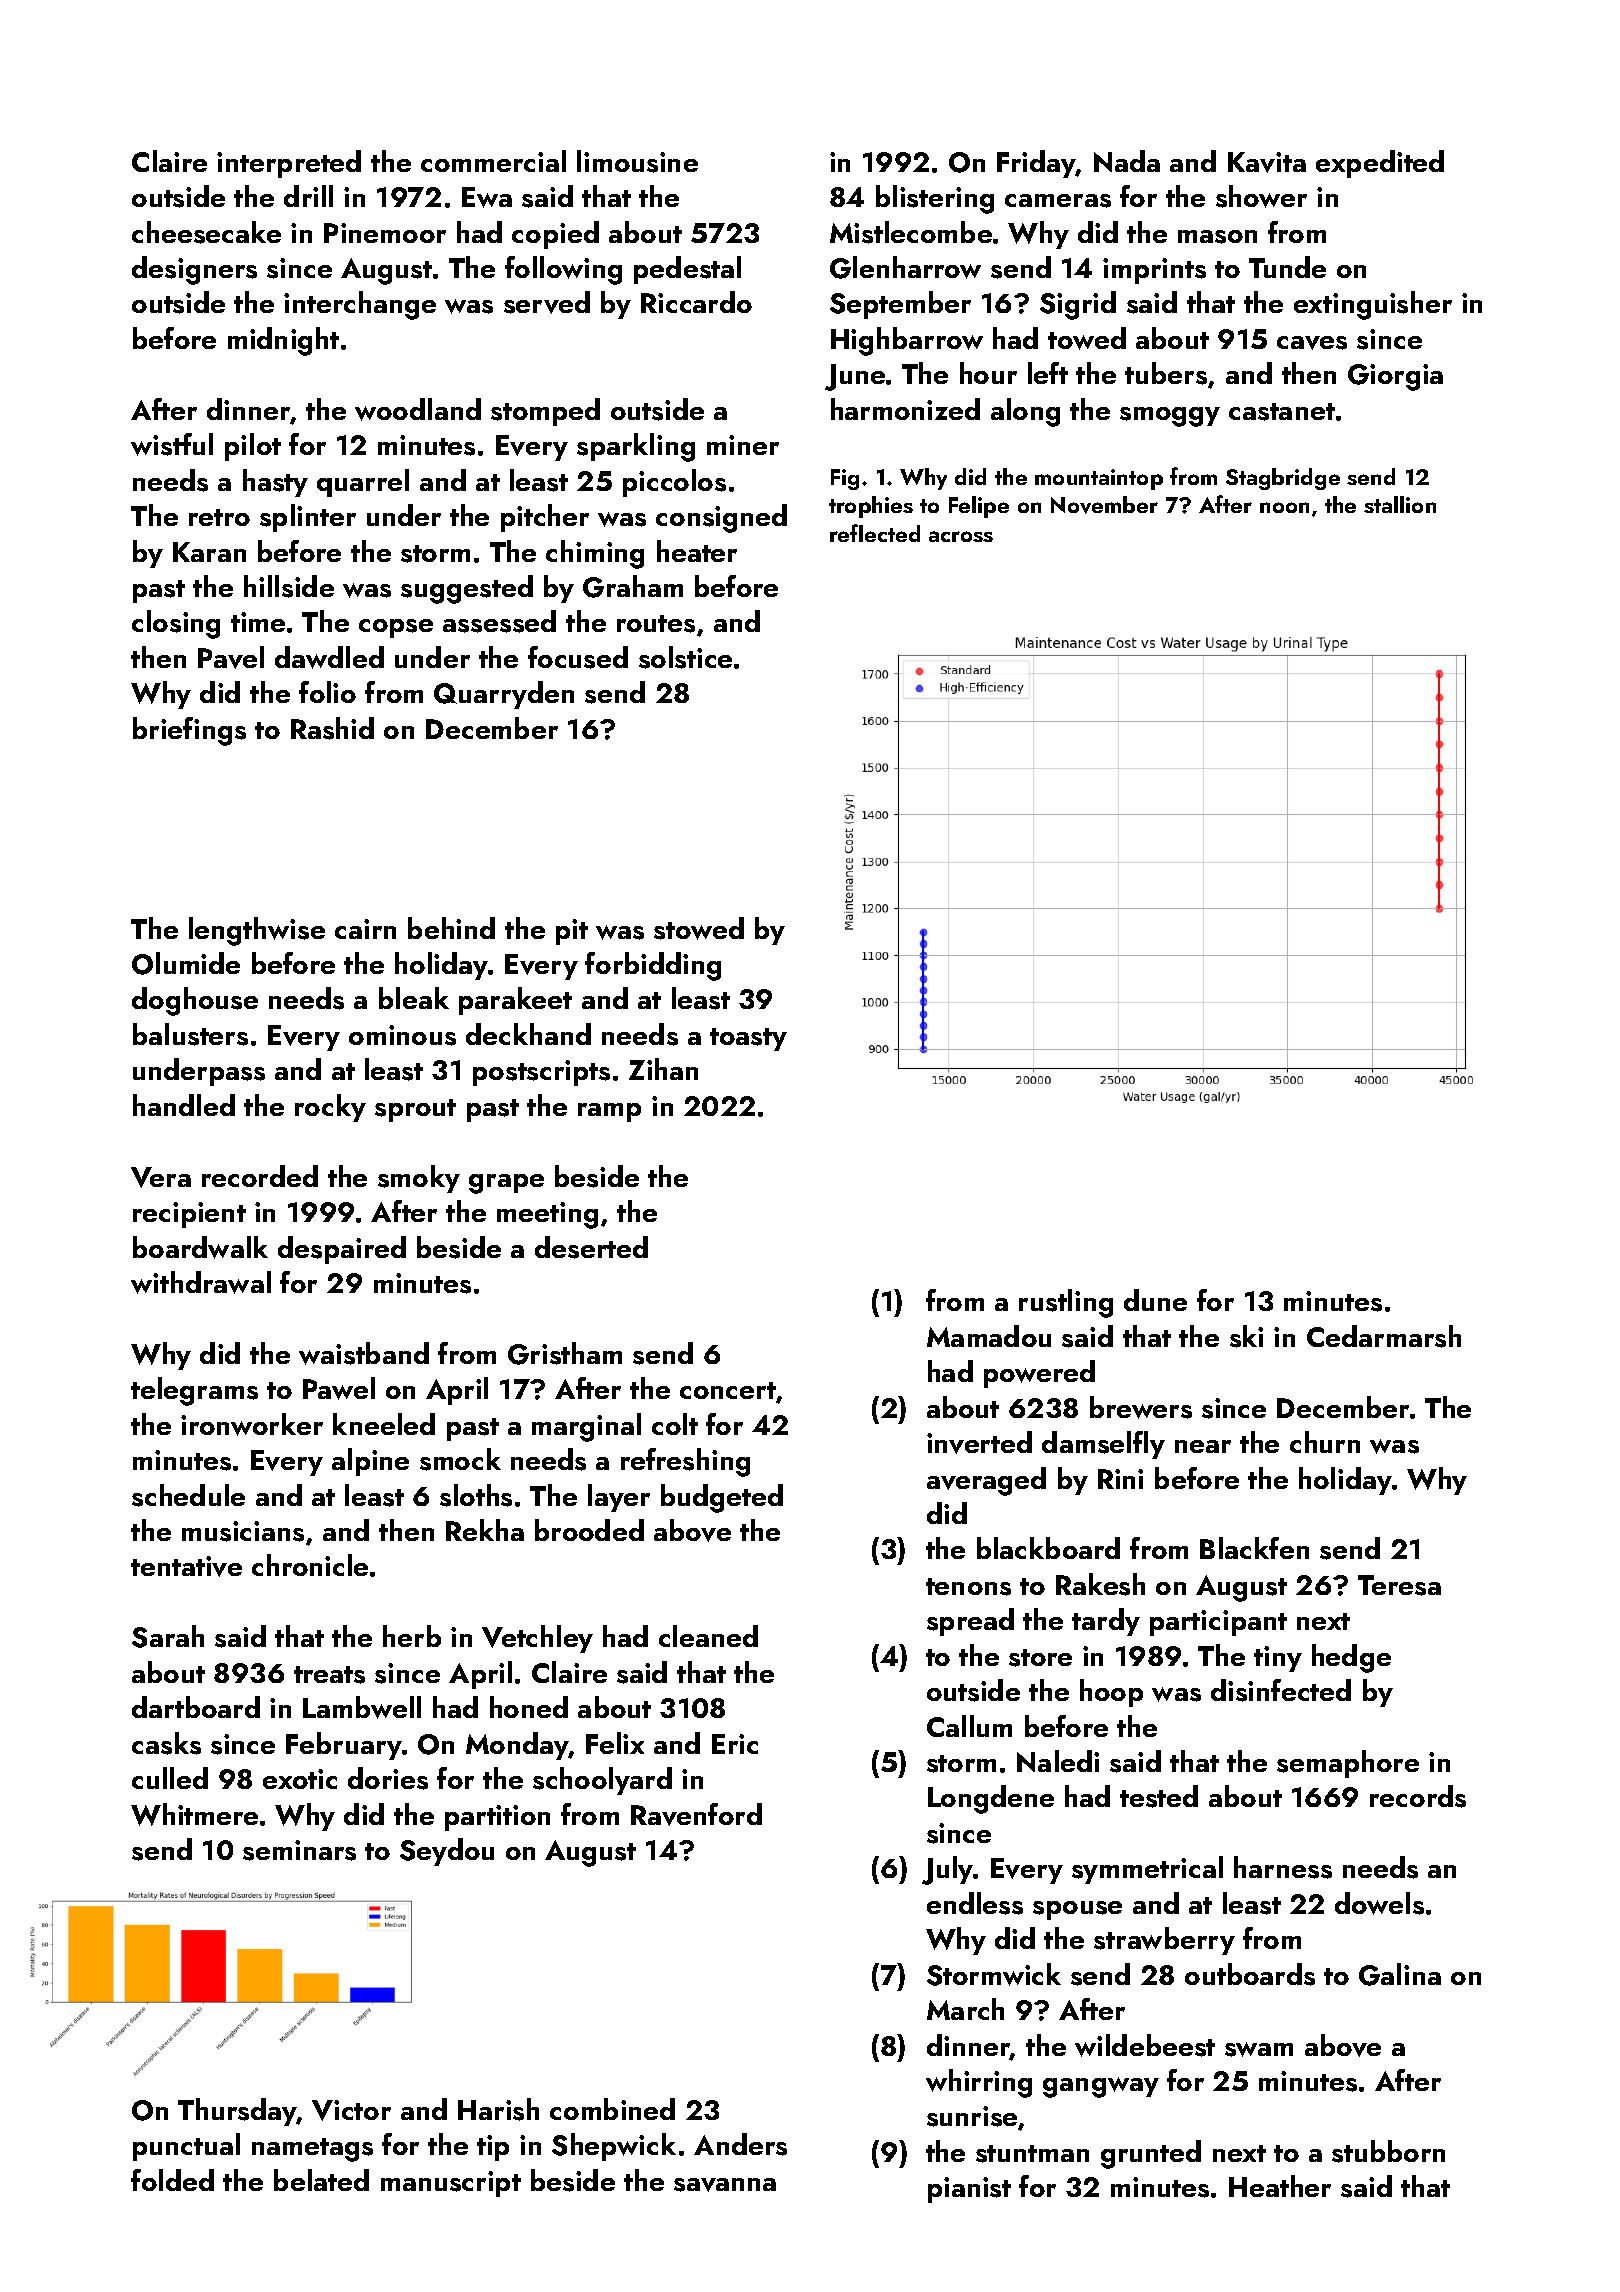  I want to click on Seydou, so click(447, 1852).
